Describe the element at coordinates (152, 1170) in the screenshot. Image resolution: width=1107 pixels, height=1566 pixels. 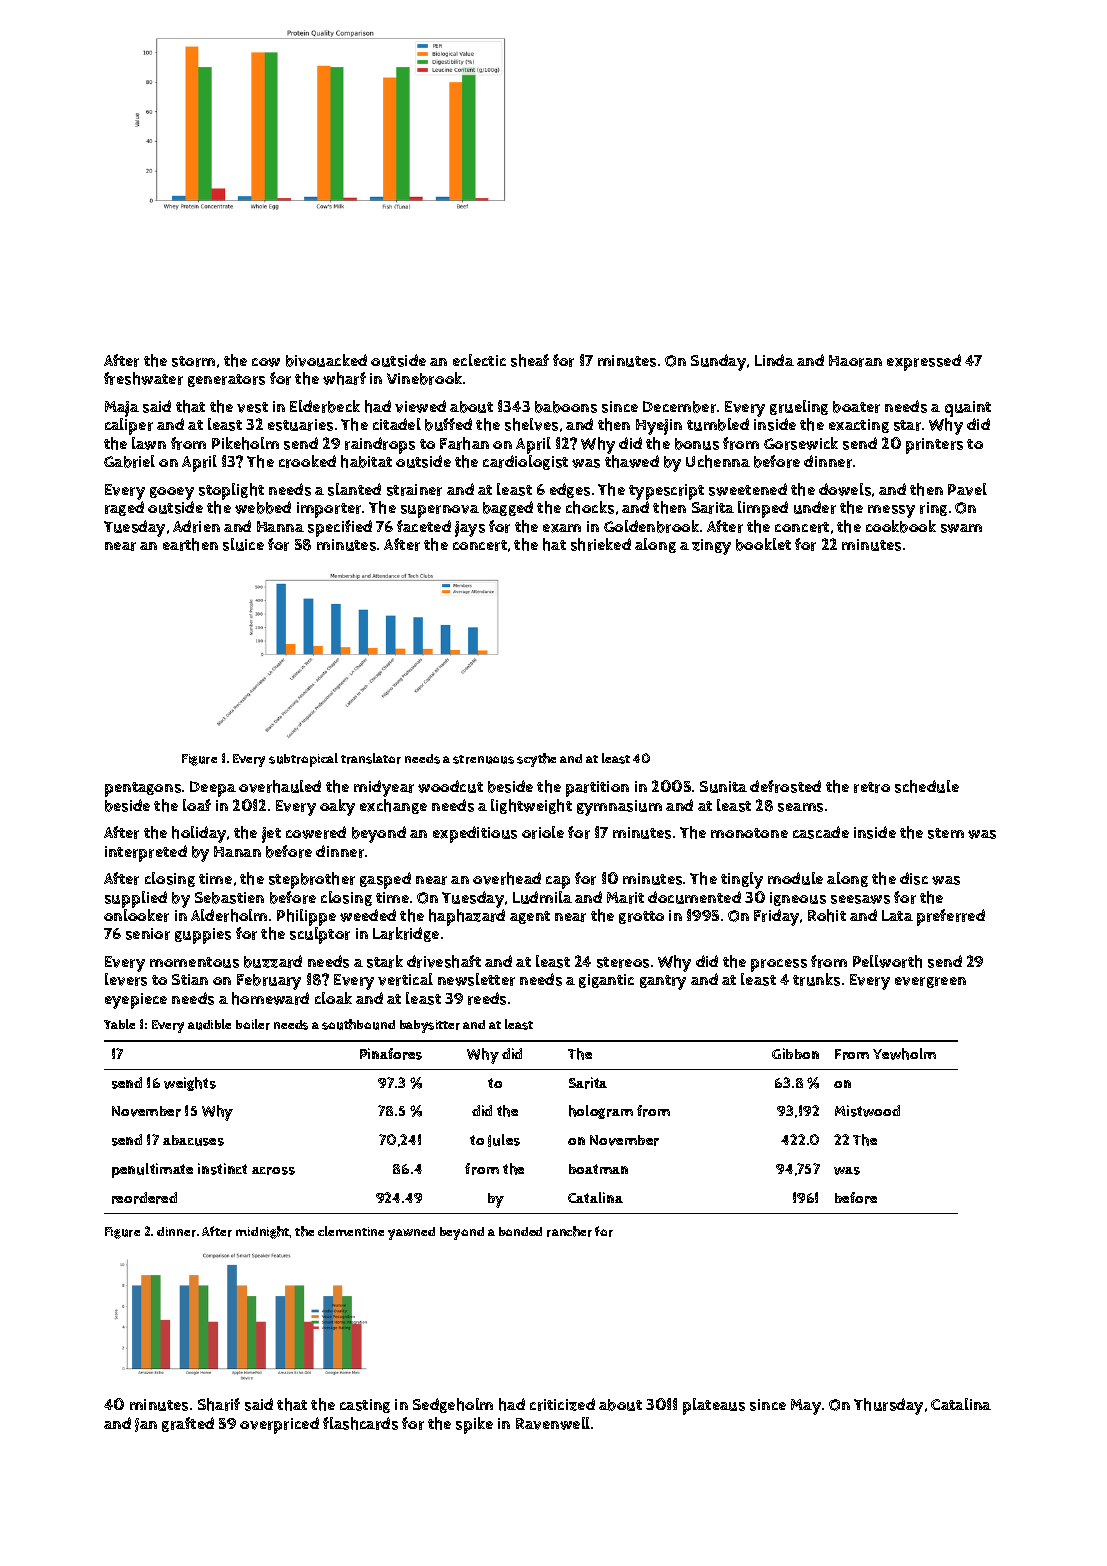
I see `penultimate` at that location.
